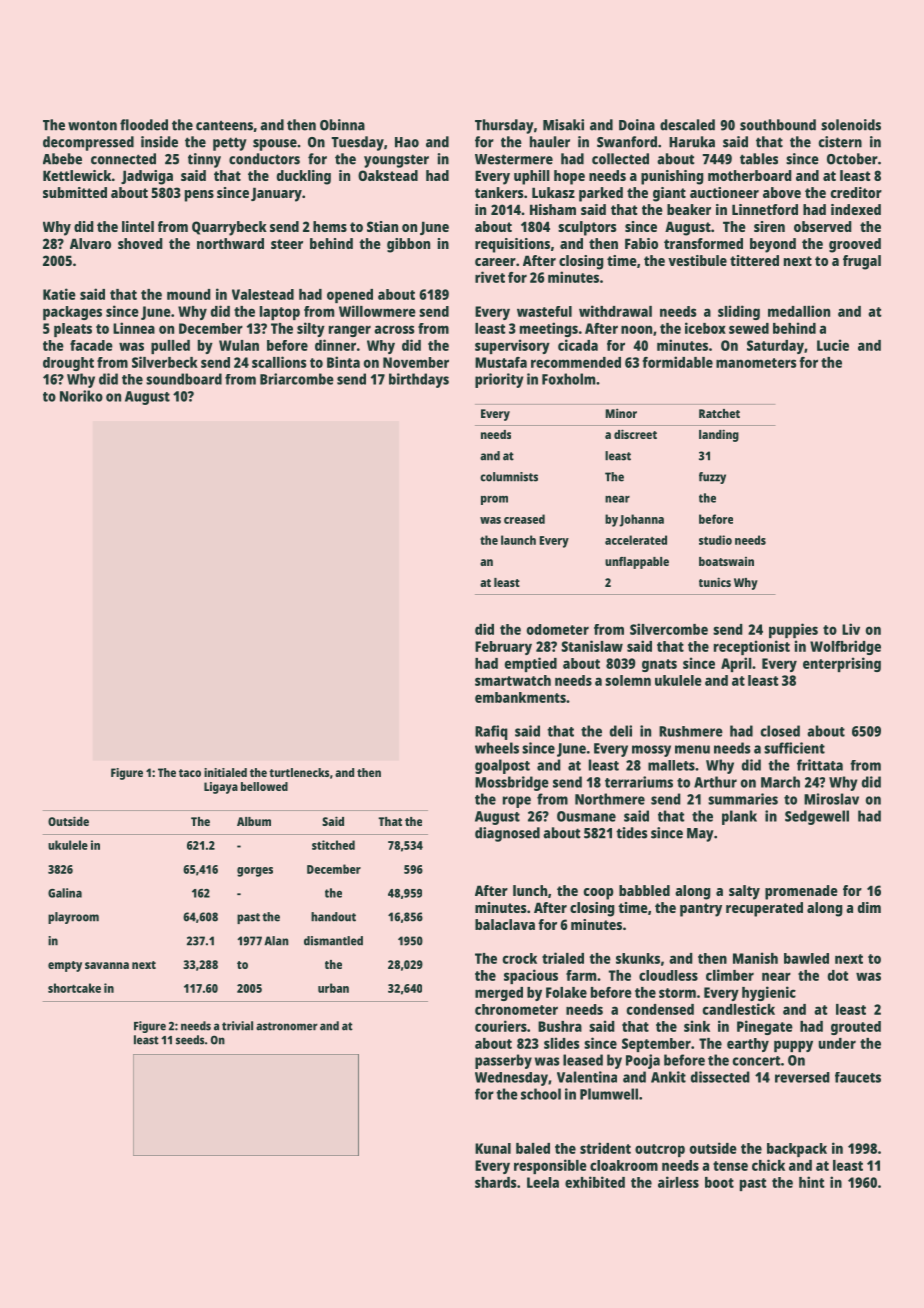 The height and width of the page is (1308, 924). I want to click on Wulan, so click(239, 345).
